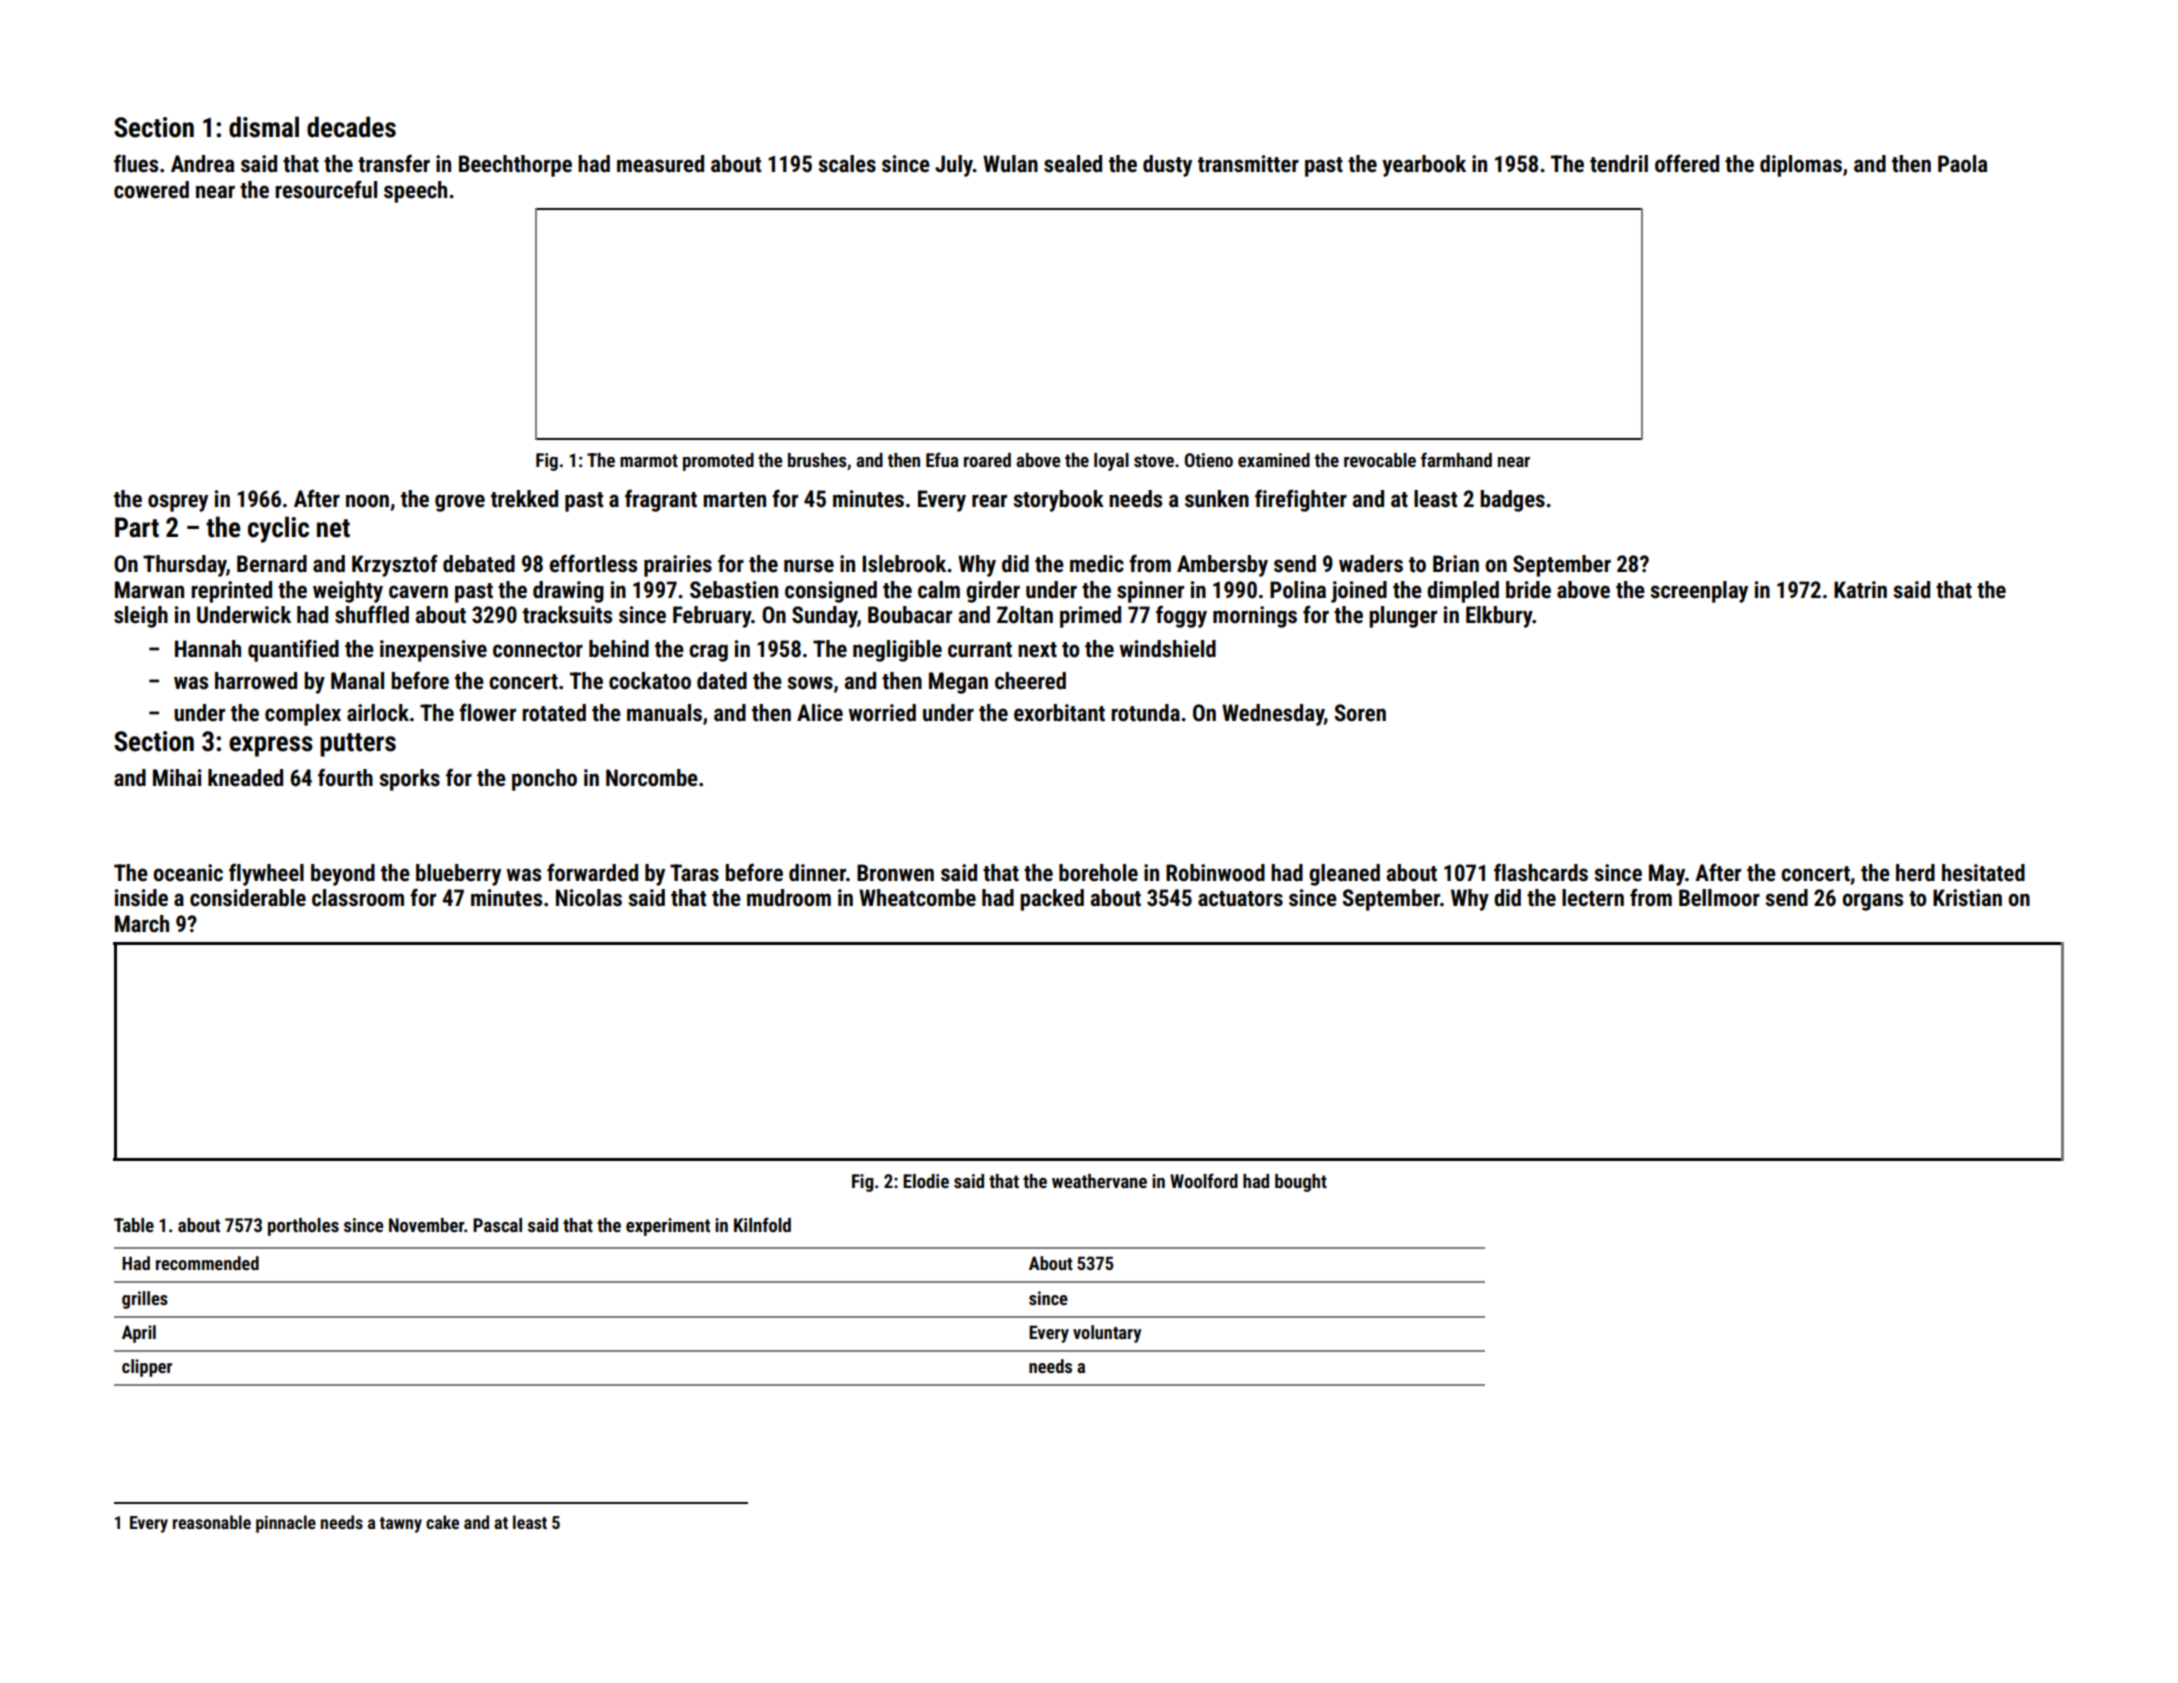 This page has height=1683, width=2178. I want to click on Norcombe, so click(652, 778).
